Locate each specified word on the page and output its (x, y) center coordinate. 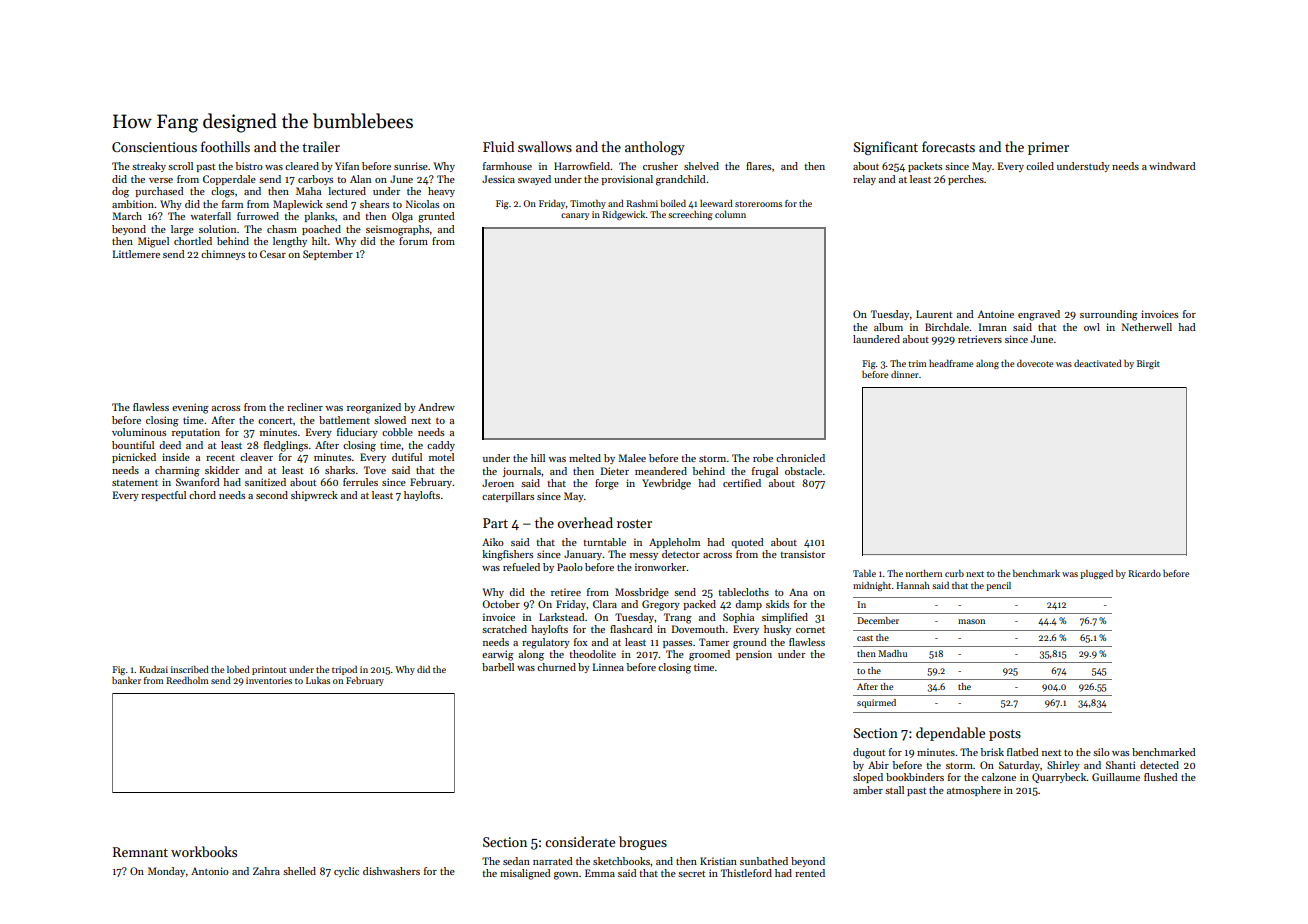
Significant (885, 148)
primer (1048, 148)
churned (556, 667)
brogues (643, 843)
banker (126, 680)
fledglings (286, 446)
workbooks (204, 851)
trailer (321, 146)
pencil (998, 586)
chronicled (800, 458)
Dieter (615, 471)
